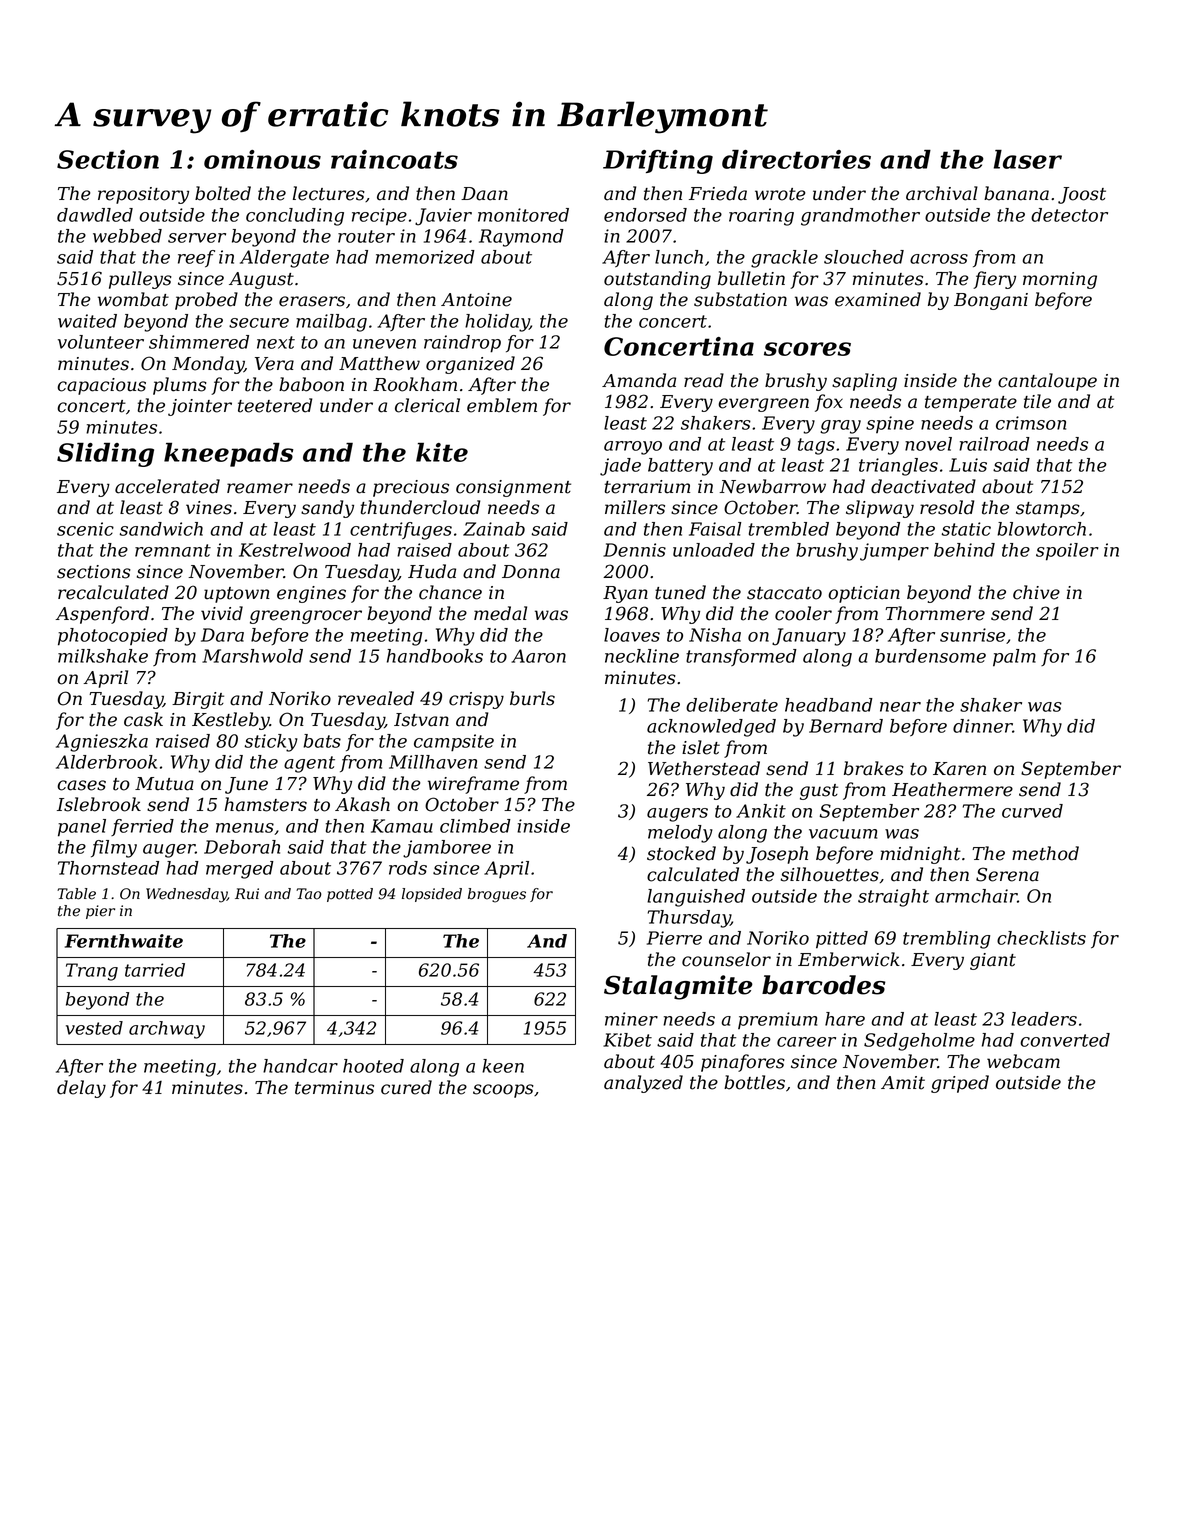 The width and height of the screenshot is (1179, 1526). Describe the element at coordinates (475, 826) in the screenshot. I see `climbed` at that location.
